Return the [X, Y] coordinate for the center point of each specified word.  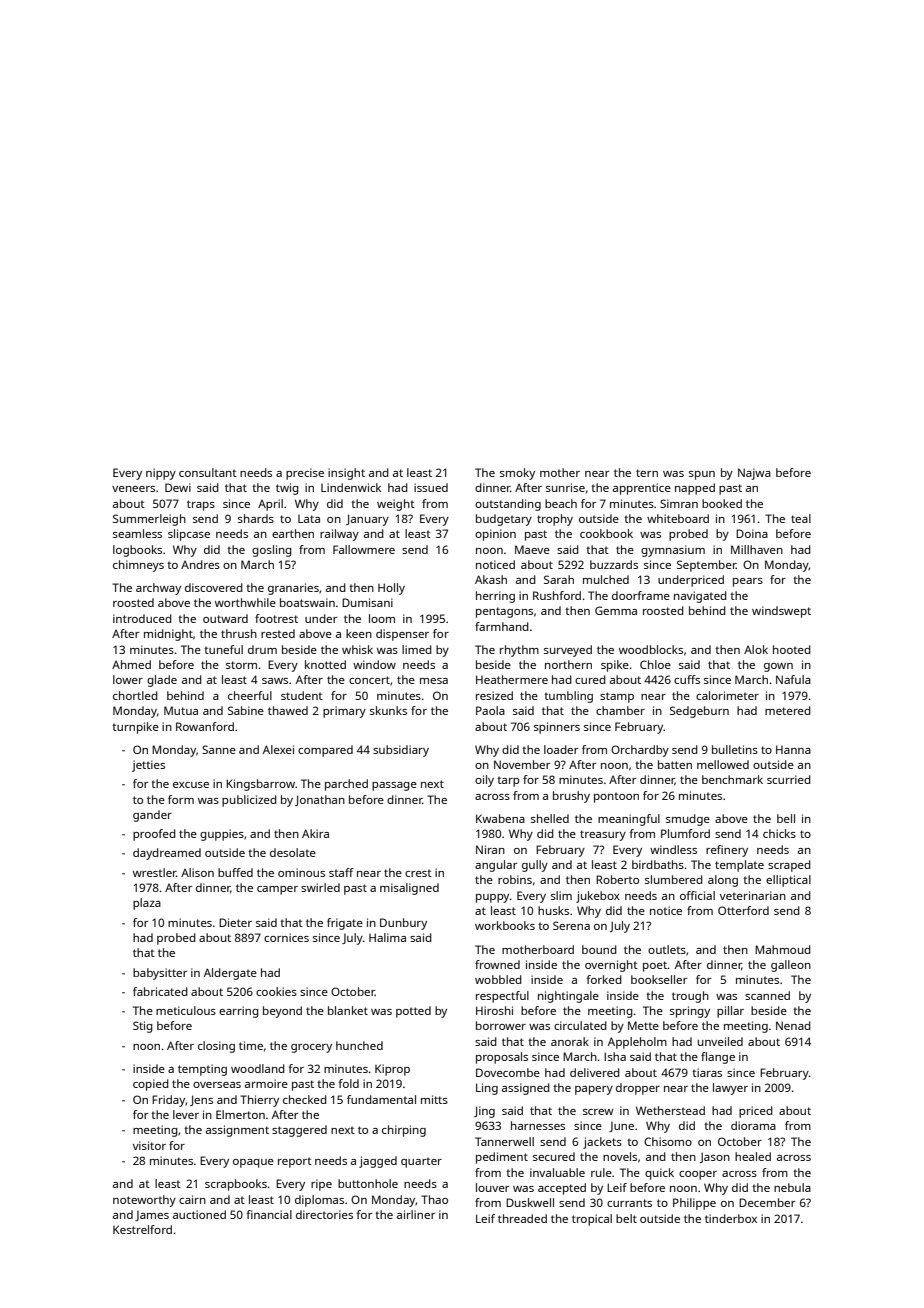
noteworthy [144, 1201]
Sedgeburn [699, 712]
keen [359, 633]
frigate [345, 924]
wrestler [155, 872]
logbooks [137, 551]
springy [690, 1012]
